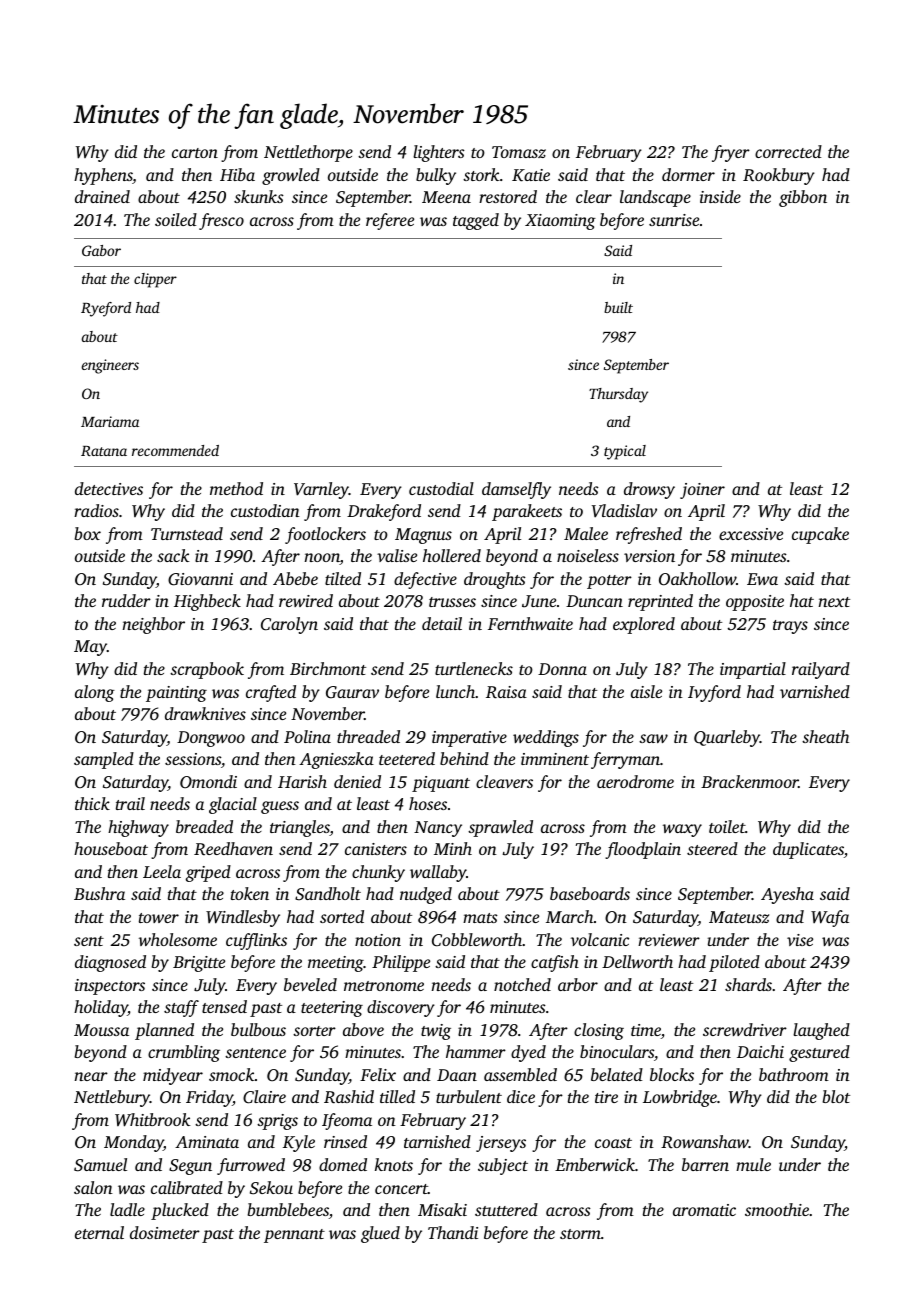 This screenshot has height=1308, width=924. I want to click on eternal, so click(99, 1232).
